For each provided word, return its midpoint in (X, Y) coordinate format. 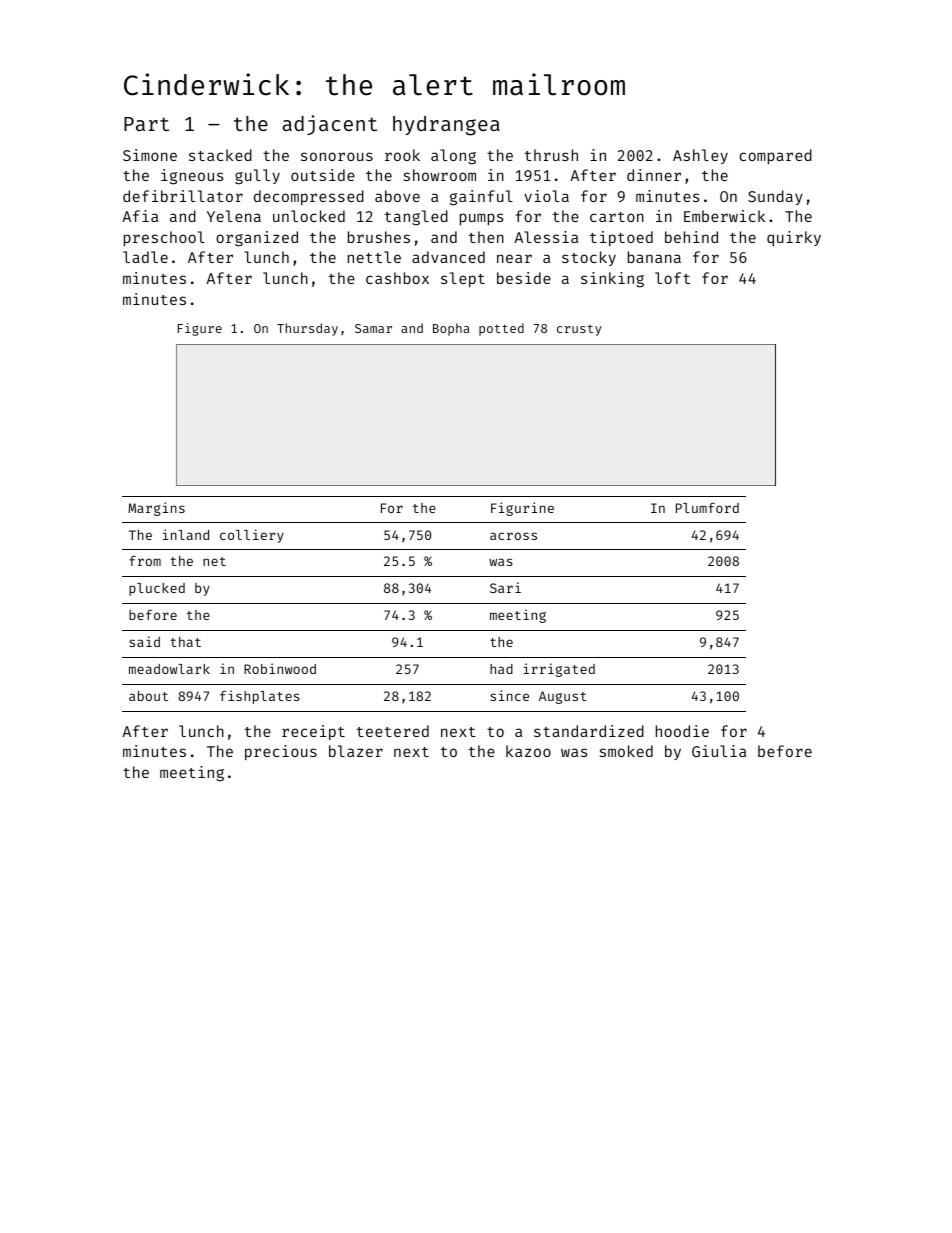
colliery (252, 536)
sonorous (337, 156)
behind (691, 237)
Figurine (522, 509)
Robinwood (280, 668)
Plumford (707, 508)
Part (146, 124)
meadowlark (169, 669)
